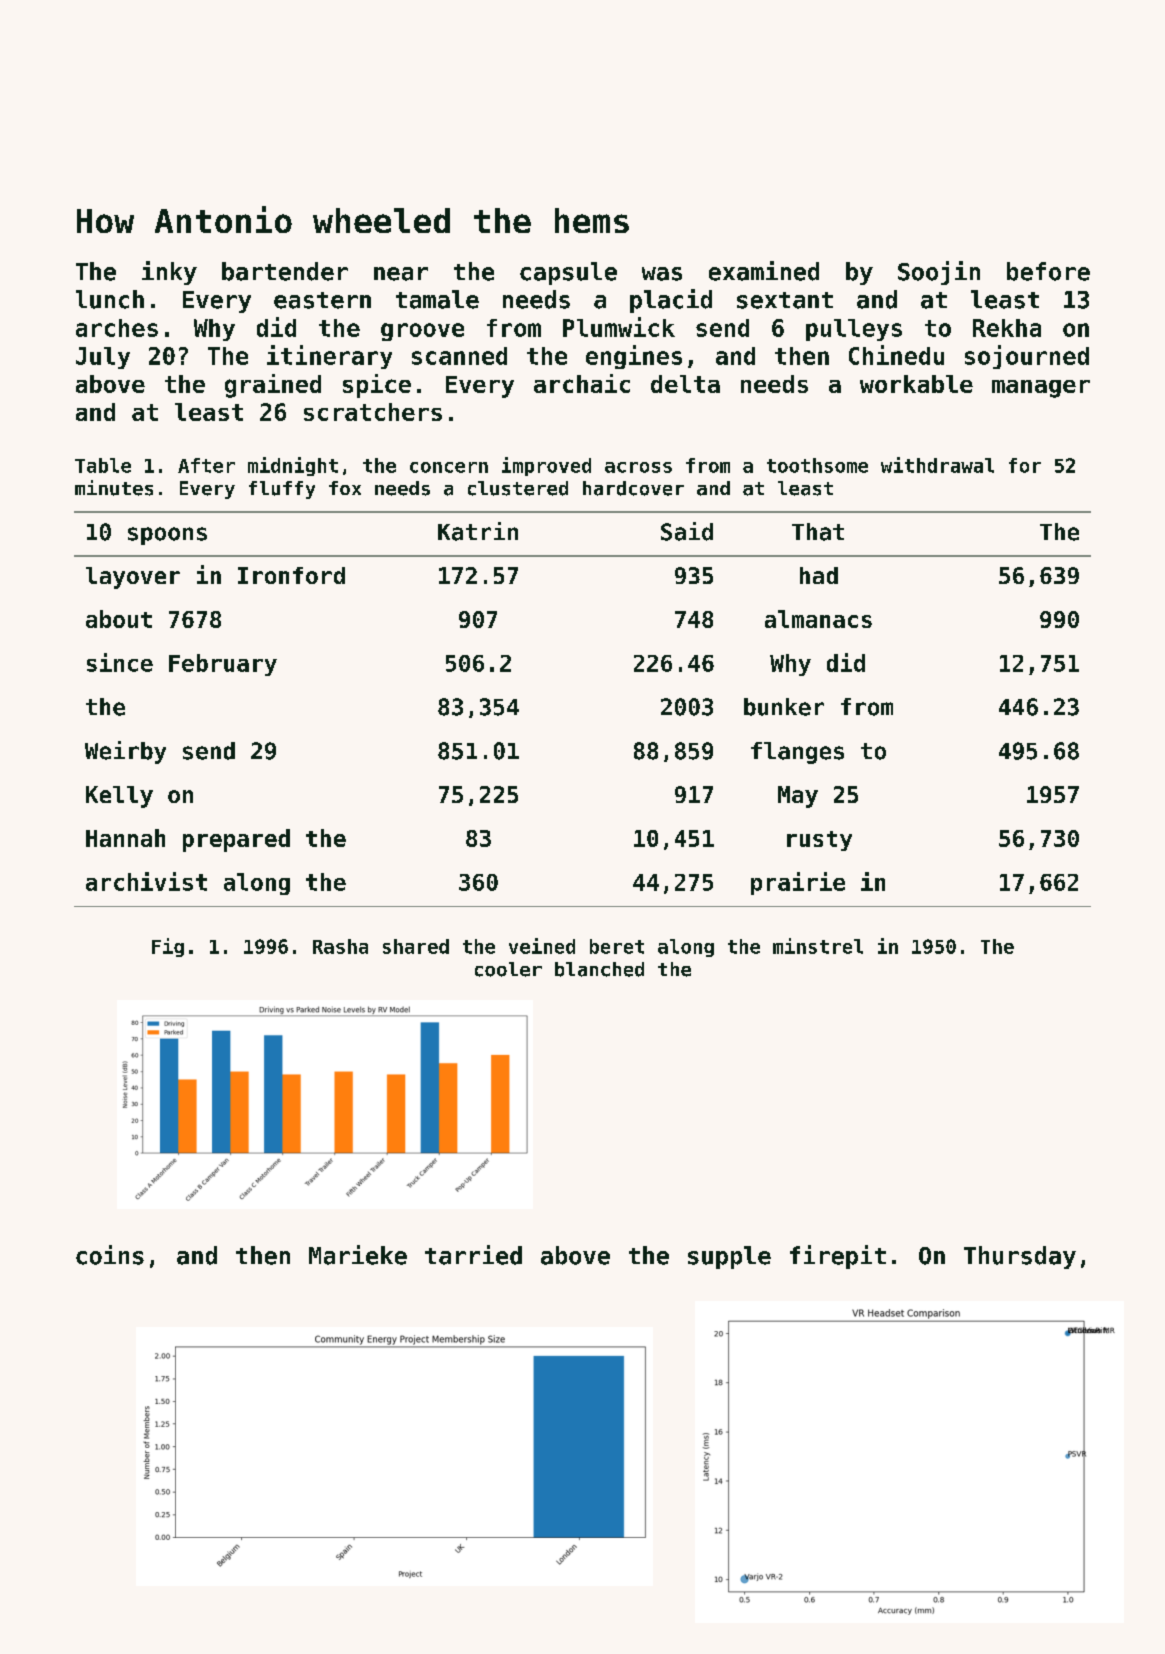 The image size is (1165, 1654). I want to click on rusty, so click(819, 841).
